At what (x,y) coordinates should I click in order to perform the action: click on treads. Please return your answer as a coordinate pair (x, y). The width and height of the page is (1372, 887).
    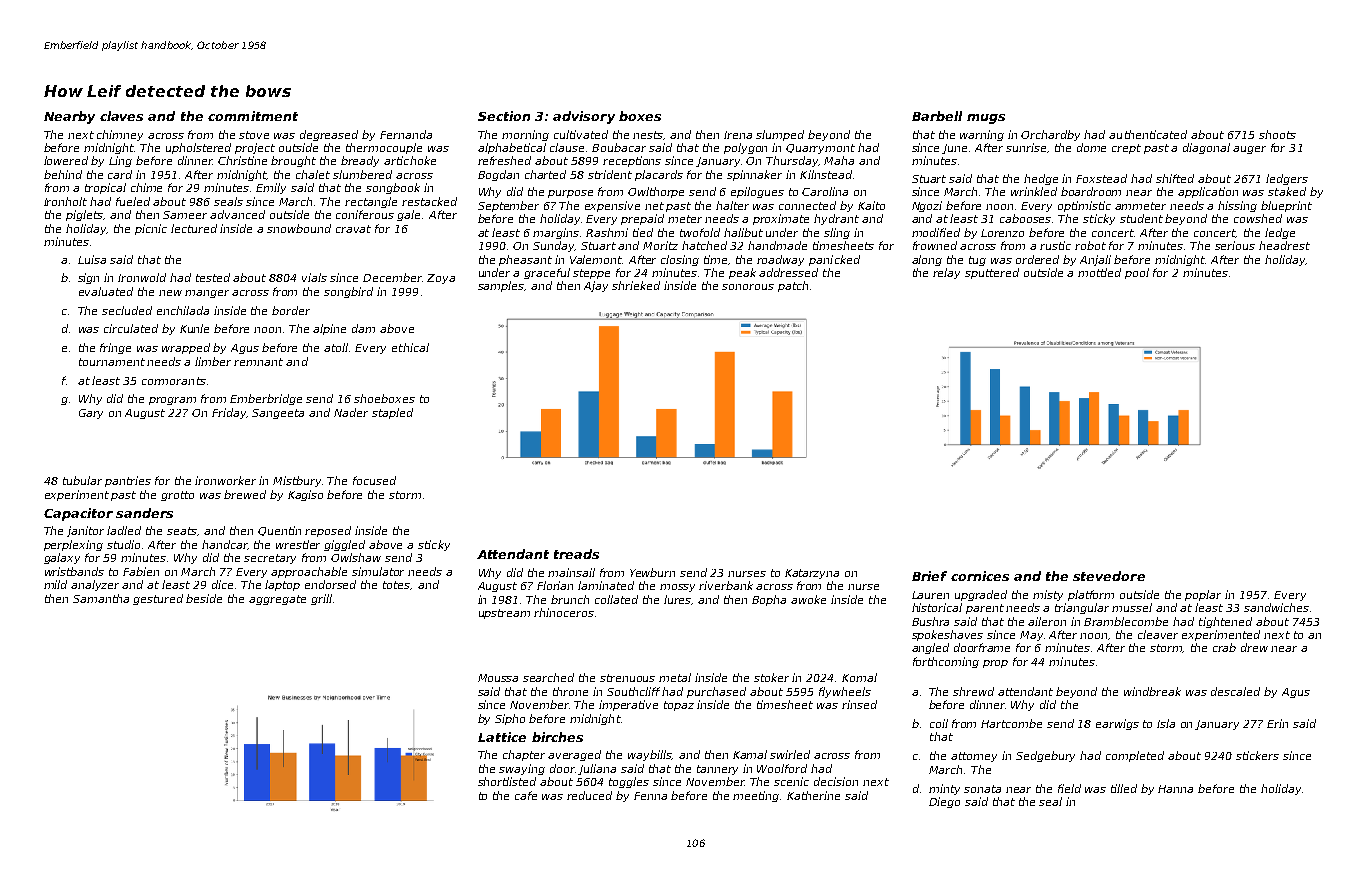
    Looking at the image, I should click on (576, 554).
